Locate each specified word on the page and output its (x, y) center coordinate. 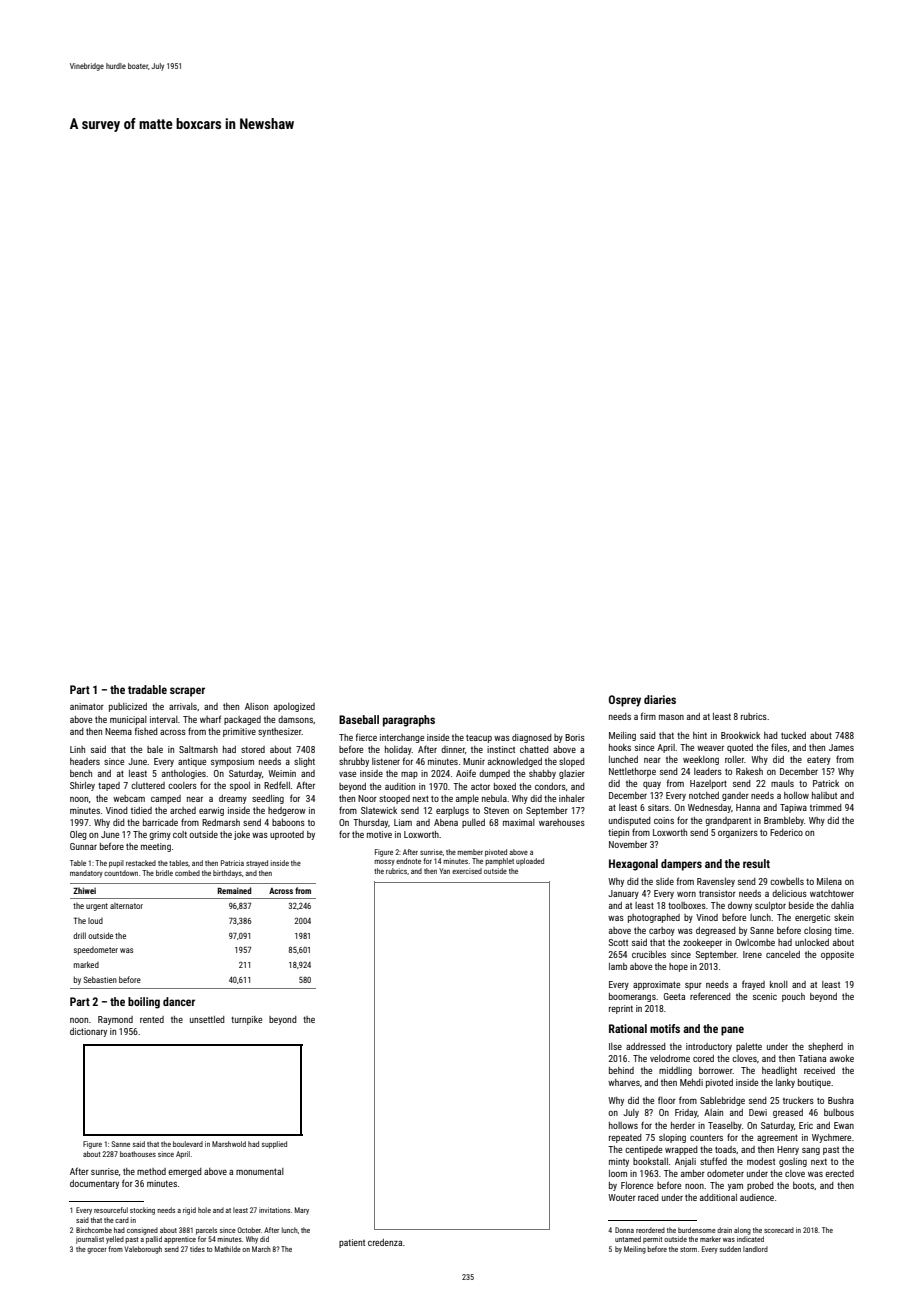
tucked (793, 735)
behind (621, 1070)
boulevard (188, 1144)
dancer (179, 1001)
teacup (479, 738)
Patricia (232, 863)
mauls (782, 783)
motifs (665, 1028)
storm (688, 1249)
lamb (618, 966)
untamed (628, 1239)
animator (87, 706)
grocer (97, 1251)
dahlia (842, 905)
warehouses (562, 822)
